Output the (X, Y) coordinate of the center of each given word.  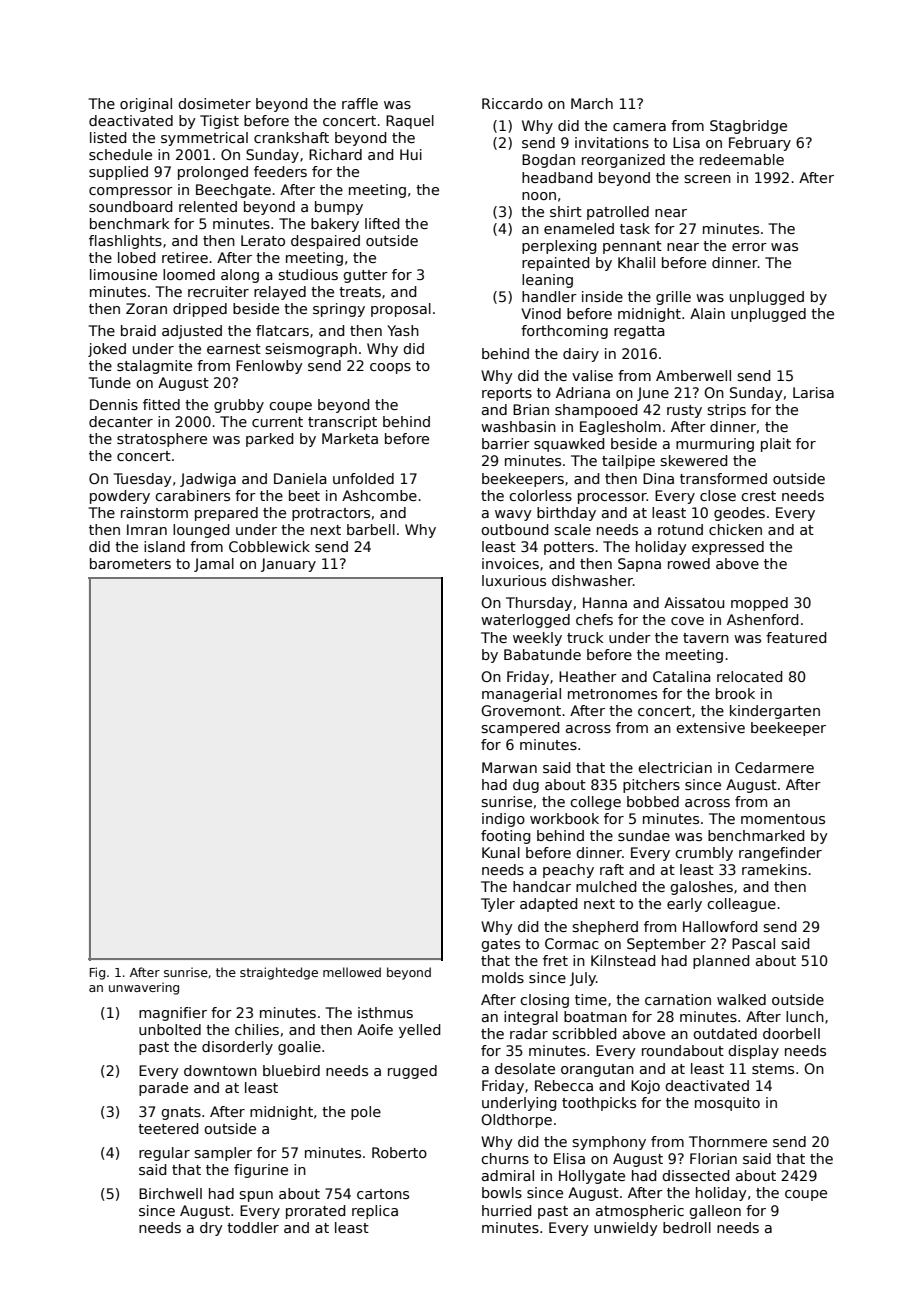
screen (707, 179)
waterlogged (525, 621)
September (666, 945)
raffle (360, 103)
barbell (371, 529)
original (146, 105)
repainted (555, 264)
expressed (728, 548)
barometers (130, 563)
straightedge (279, 973)
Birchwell (170, 1193)
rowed (689, 563)
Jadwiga (208, 480)
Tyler (498, 905)
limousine (123, 274)
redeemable (742, 159)
